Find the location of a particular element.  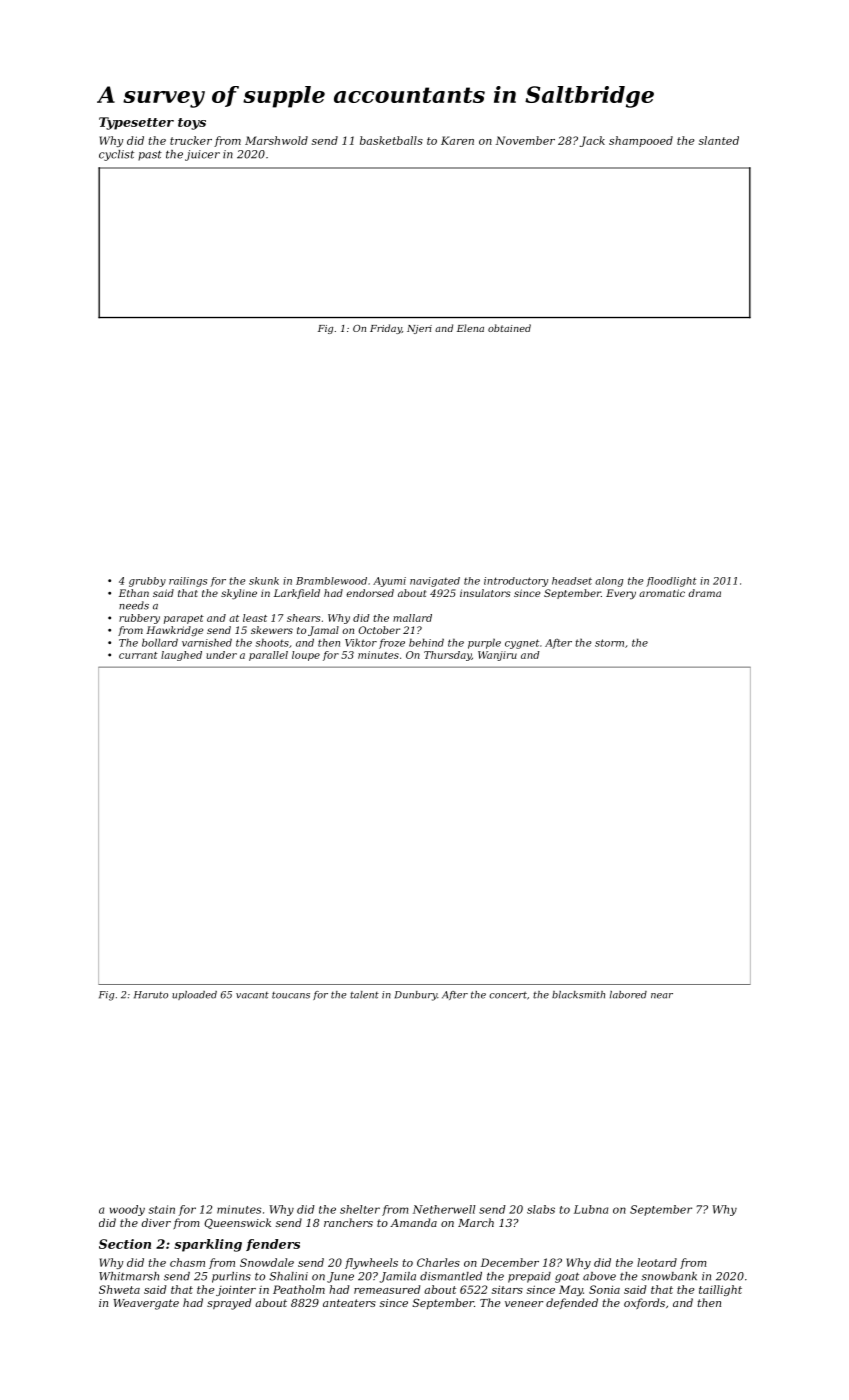

cyclist is located at coordinates (116, 155).
